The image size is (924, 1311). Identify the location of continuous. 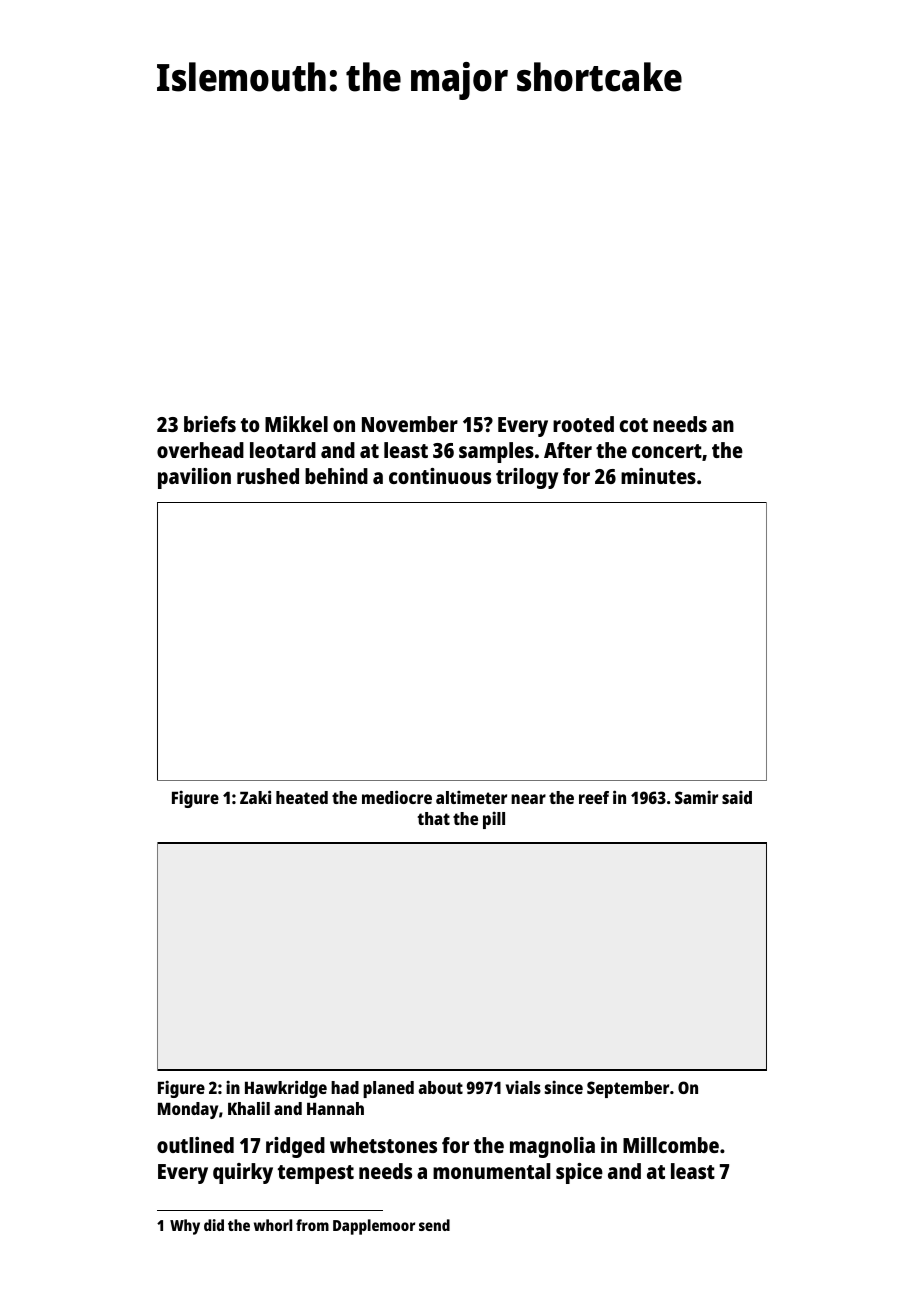
(440, 476).
